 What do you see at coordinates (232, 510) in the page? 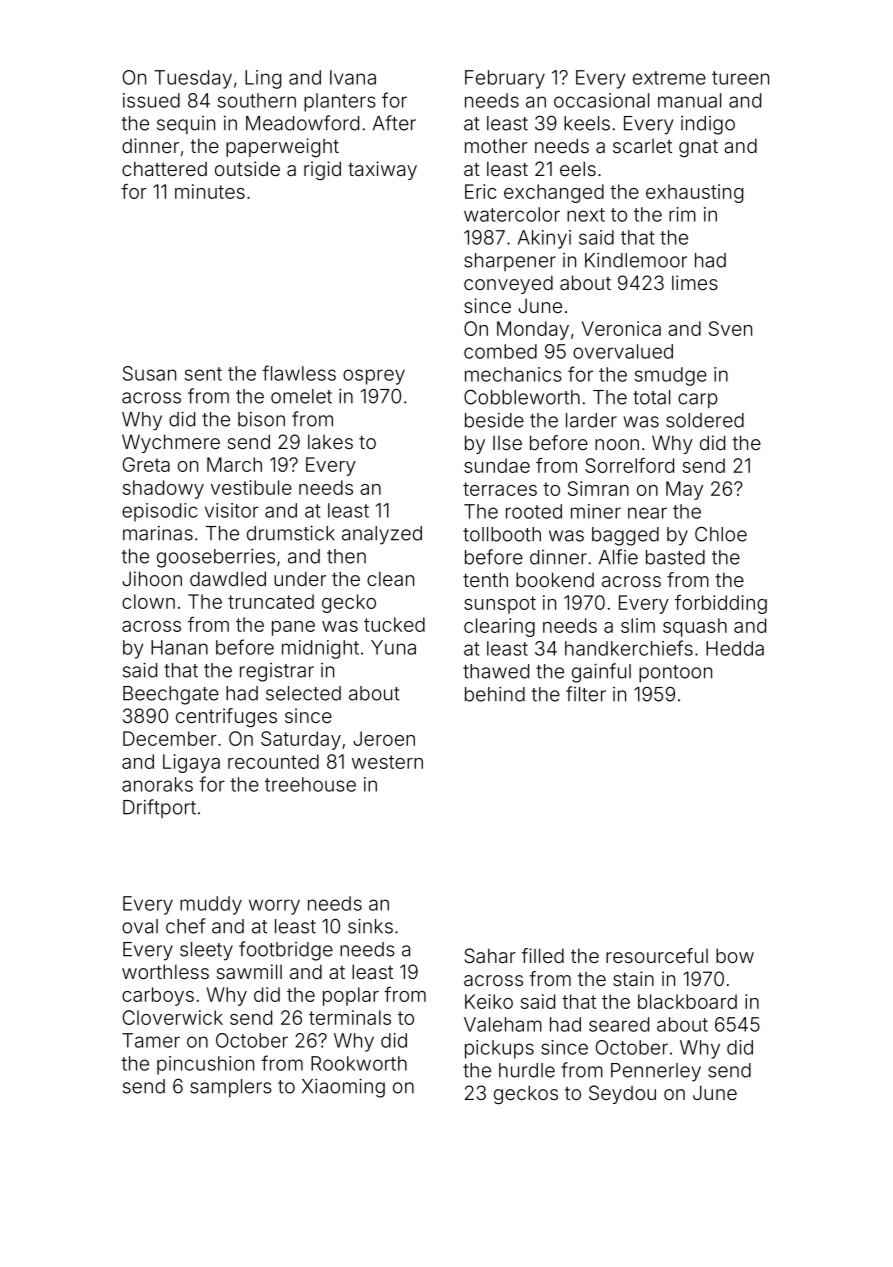
I see `visitor` at bounding box center [232, 510].
